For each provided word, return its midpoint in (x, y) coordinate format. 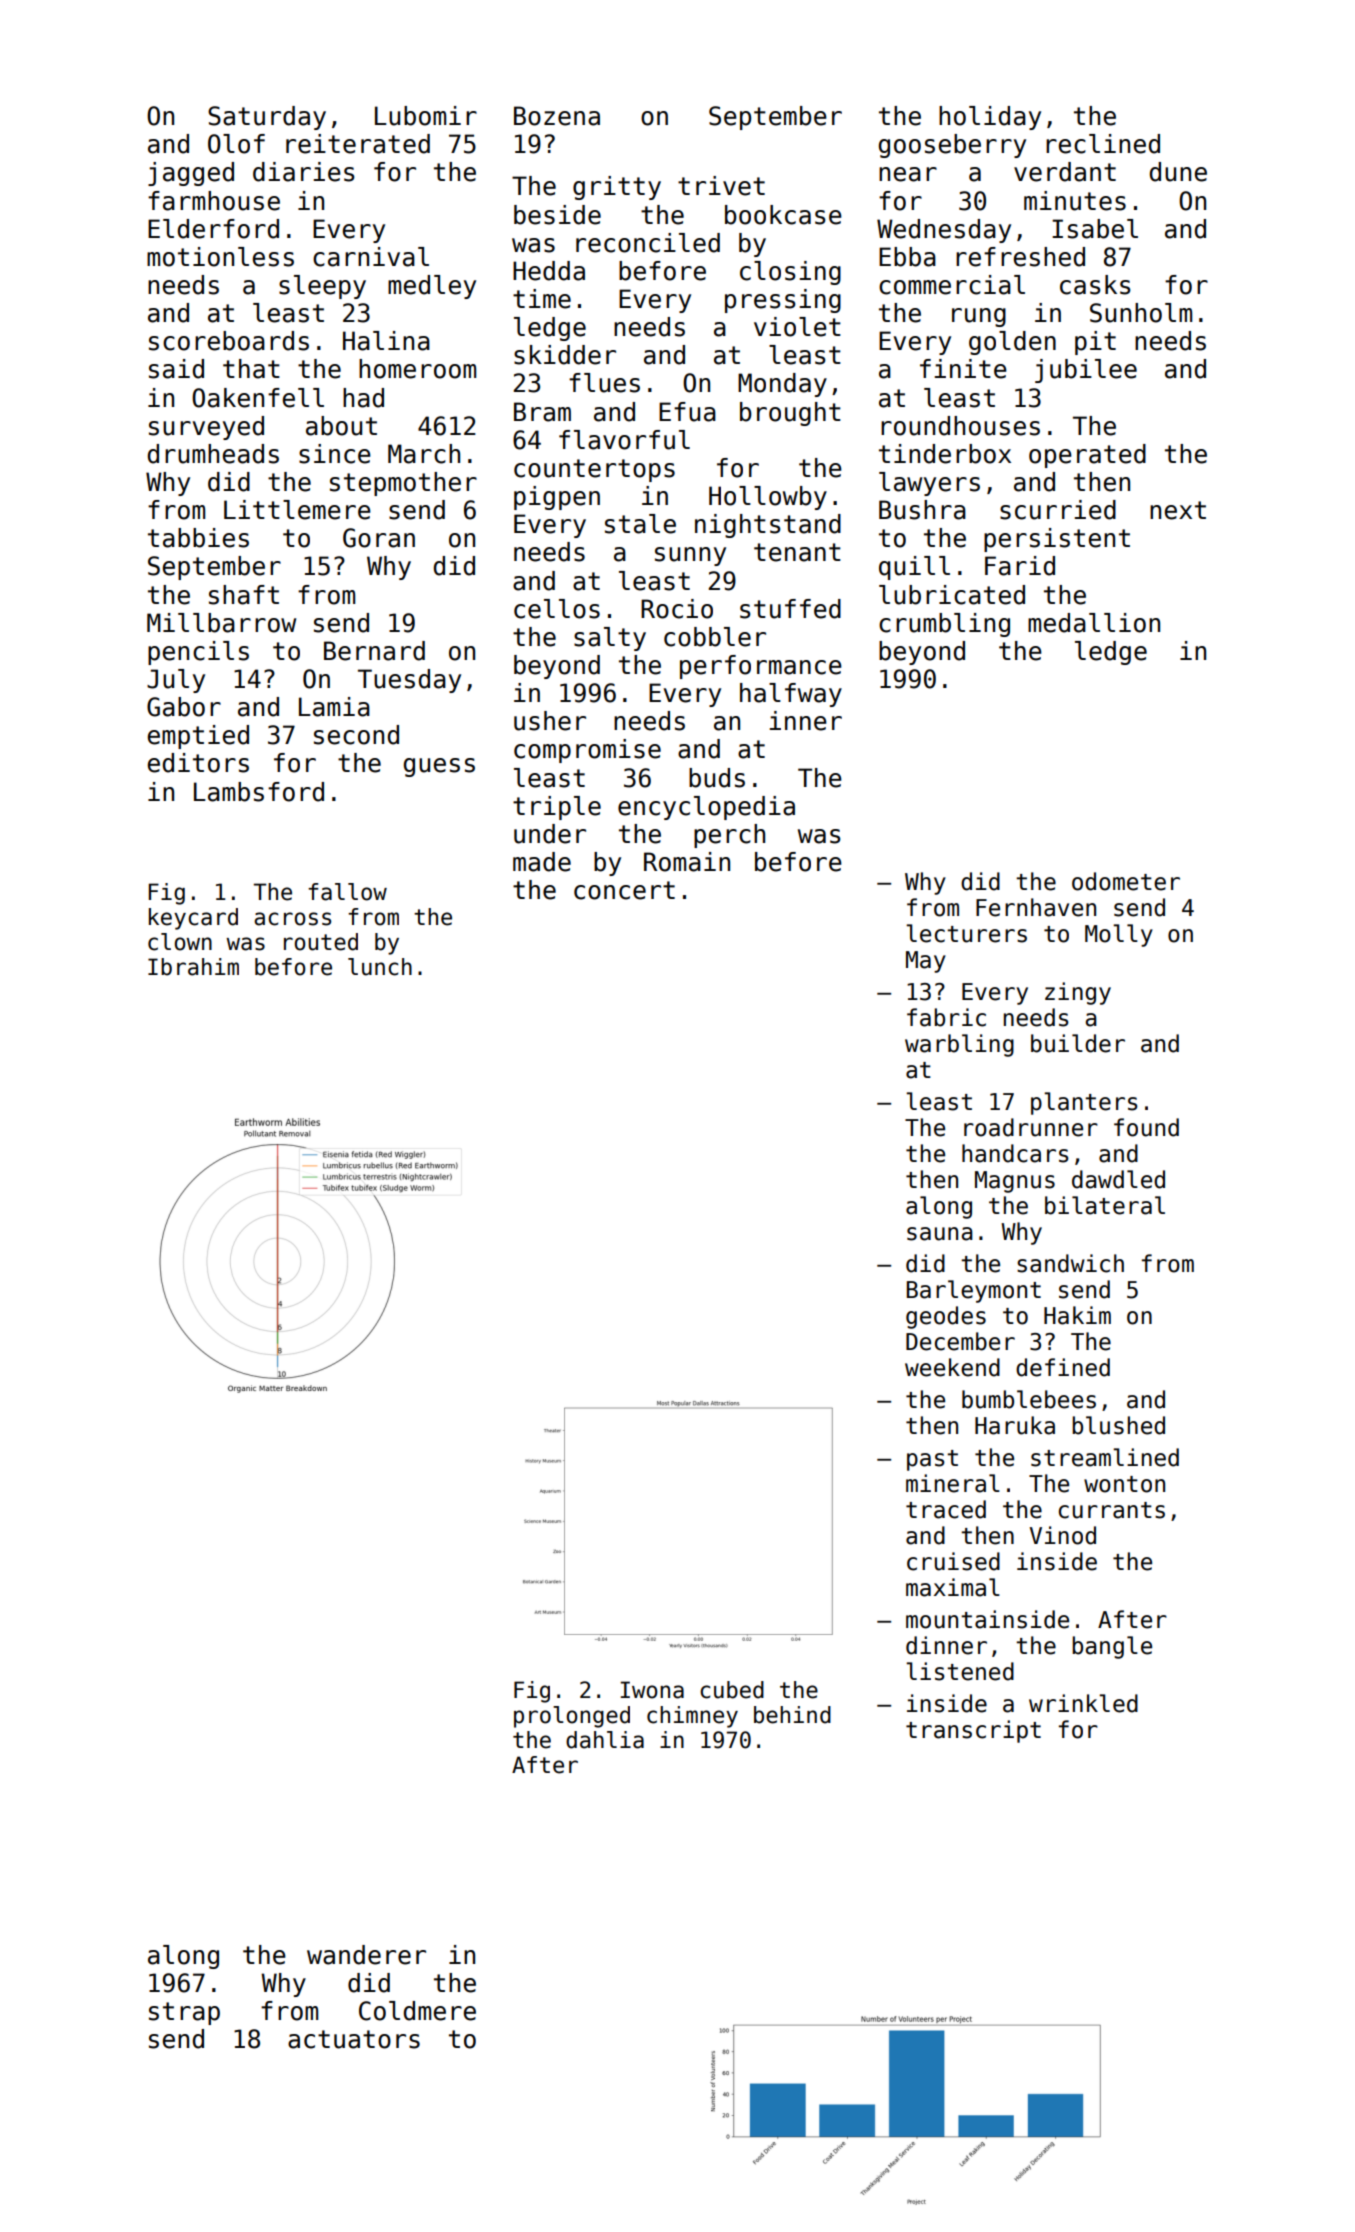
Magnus (1015, 1182)
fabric (946, 1017)
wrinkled (1083, 1703)
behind (792, 1715)
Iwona (652, 1690)
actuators (354, 2039)
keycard (193, 919)
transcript (973, 1731)
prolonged (572, 1717)
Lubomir (426, 116)
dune (1178, 172)
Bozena (557, 116)
